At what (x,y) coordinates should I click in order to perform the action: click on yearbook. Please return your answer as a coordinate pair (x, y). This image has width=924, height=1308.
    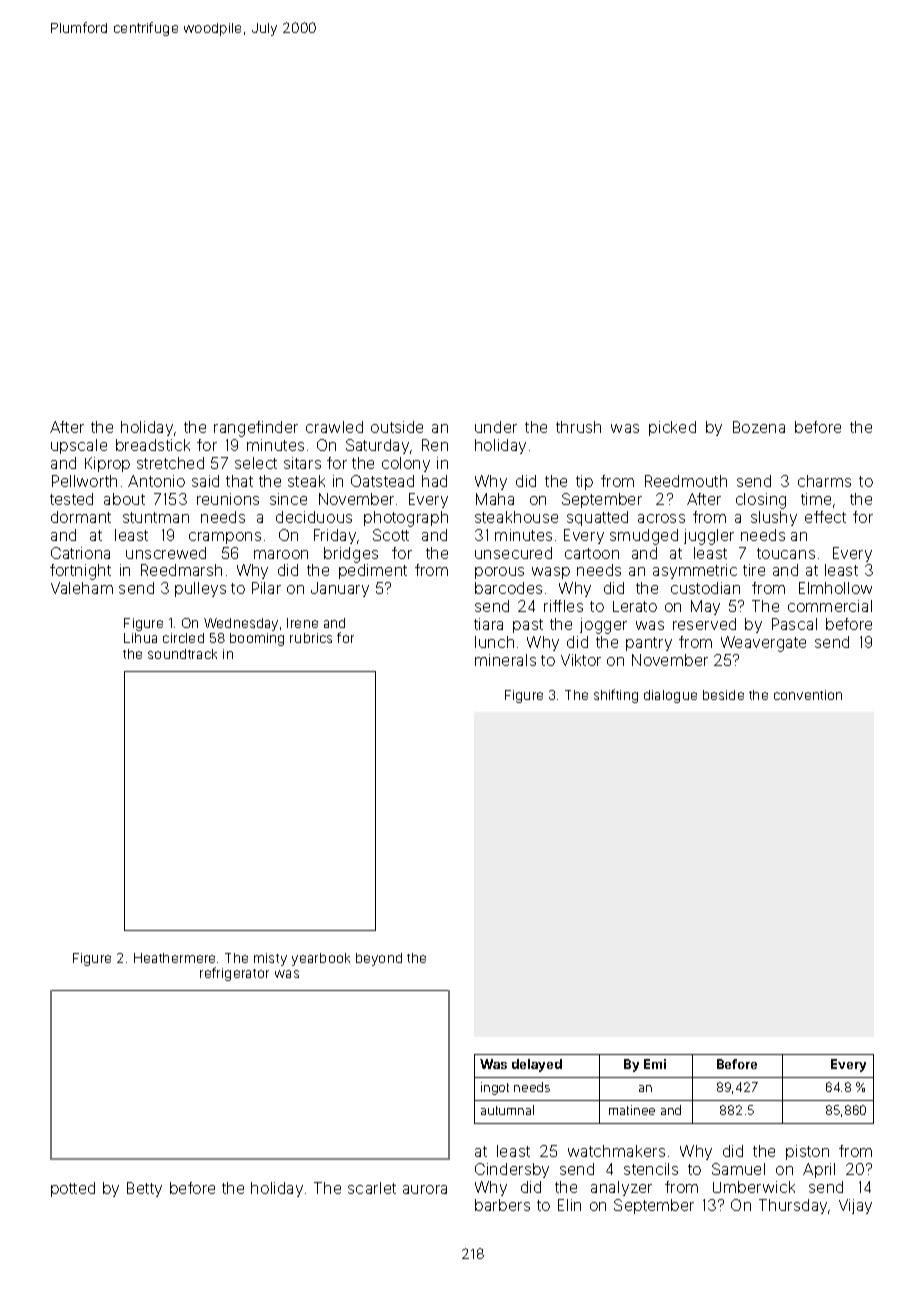
    Looking at the image, I should click on (321, 959).
